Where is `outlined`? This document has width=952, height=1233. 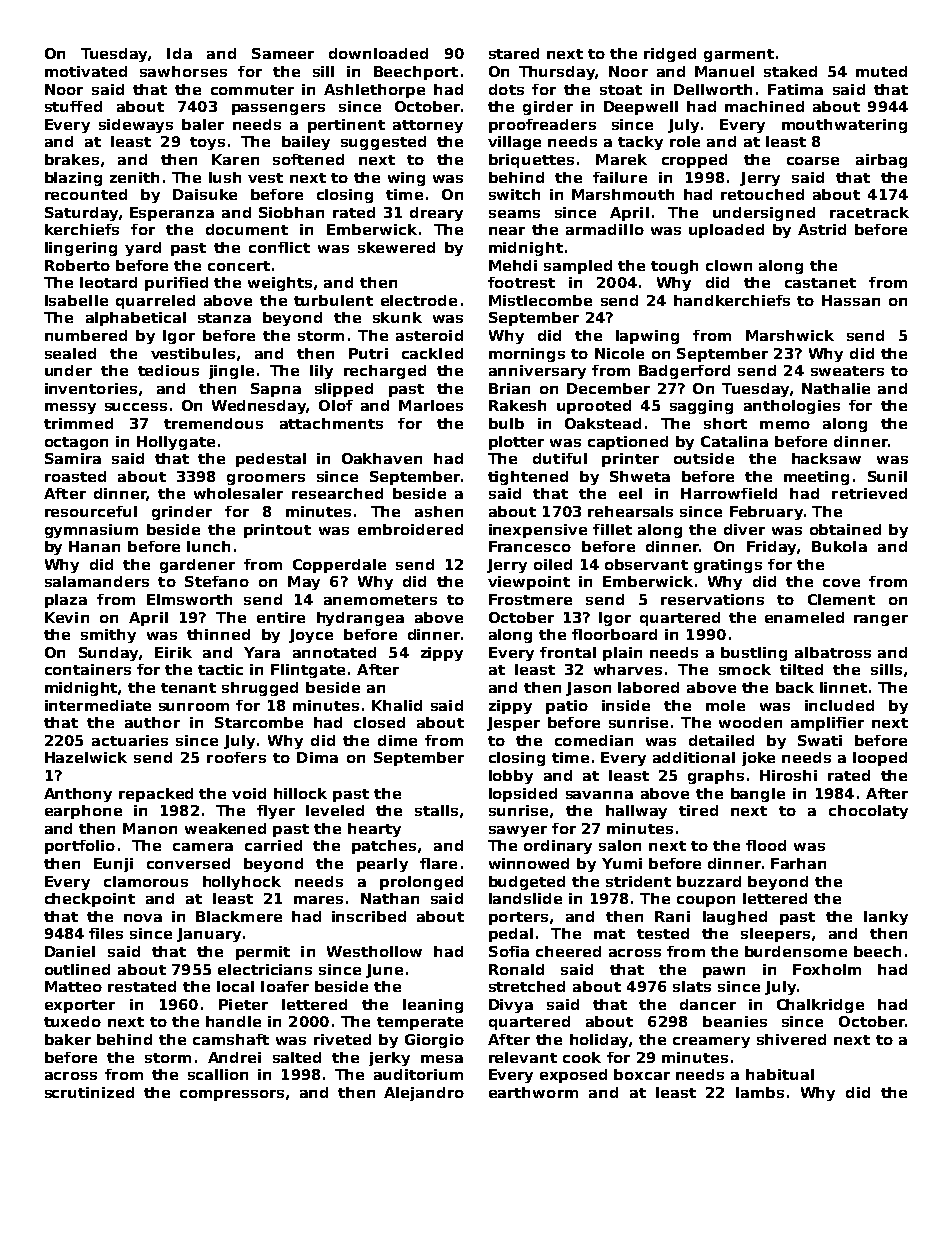
outlined is located at coordinates (77, 969).
